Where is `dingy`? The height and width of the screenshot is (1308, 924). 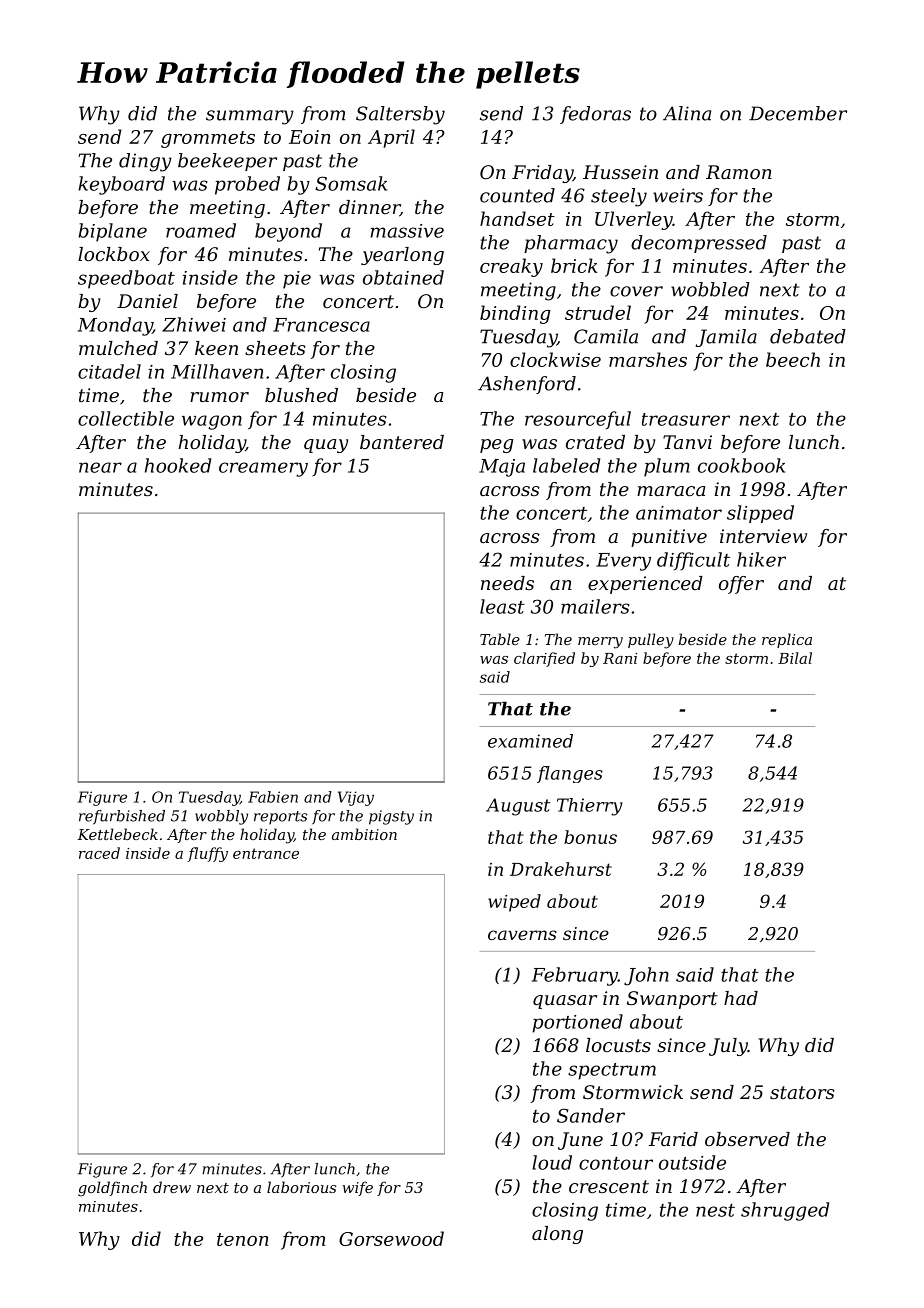
dingy is located at coordinates (145, 162).
